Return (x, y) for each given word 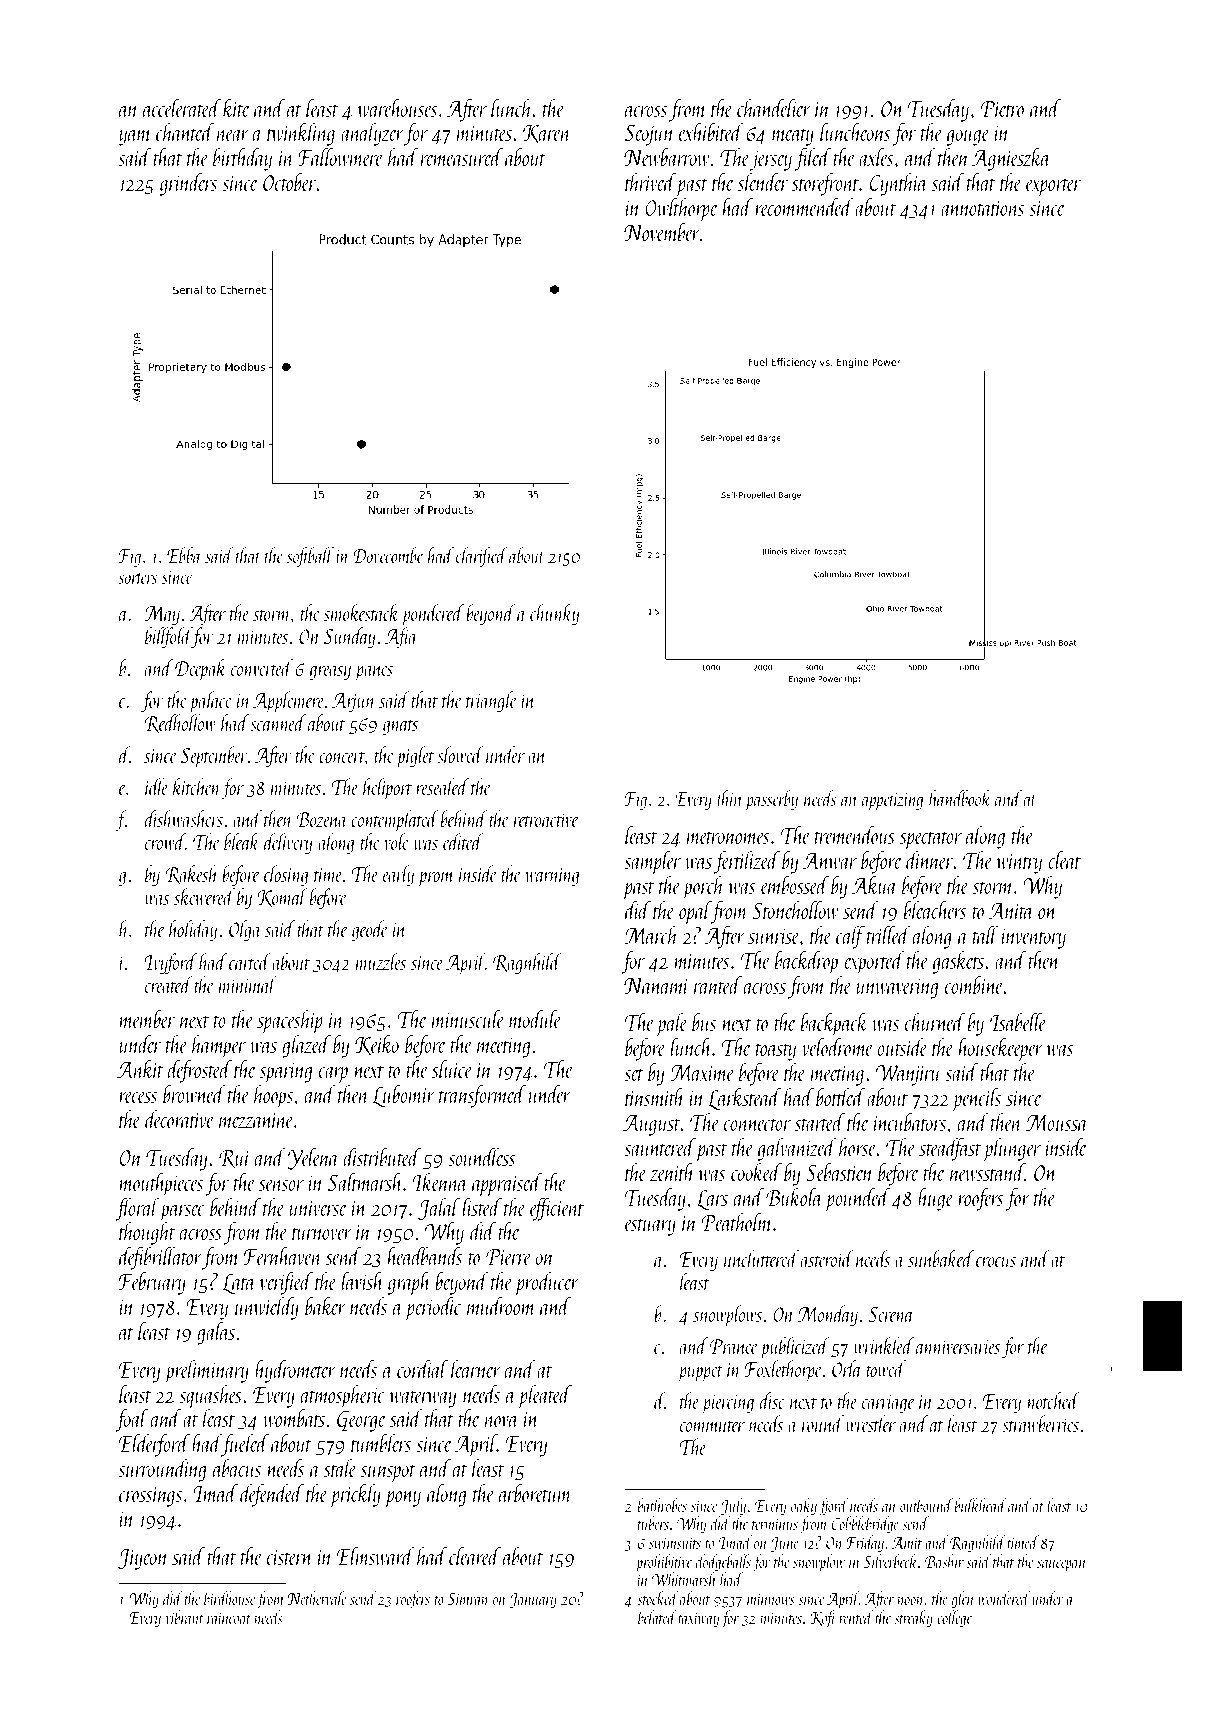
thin (729, 798)
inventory (1033, 938)
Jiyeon (143, 1559)
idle (156, 786)
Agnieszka (1011, 159)
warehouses (397, 108)
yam (135, 138)
